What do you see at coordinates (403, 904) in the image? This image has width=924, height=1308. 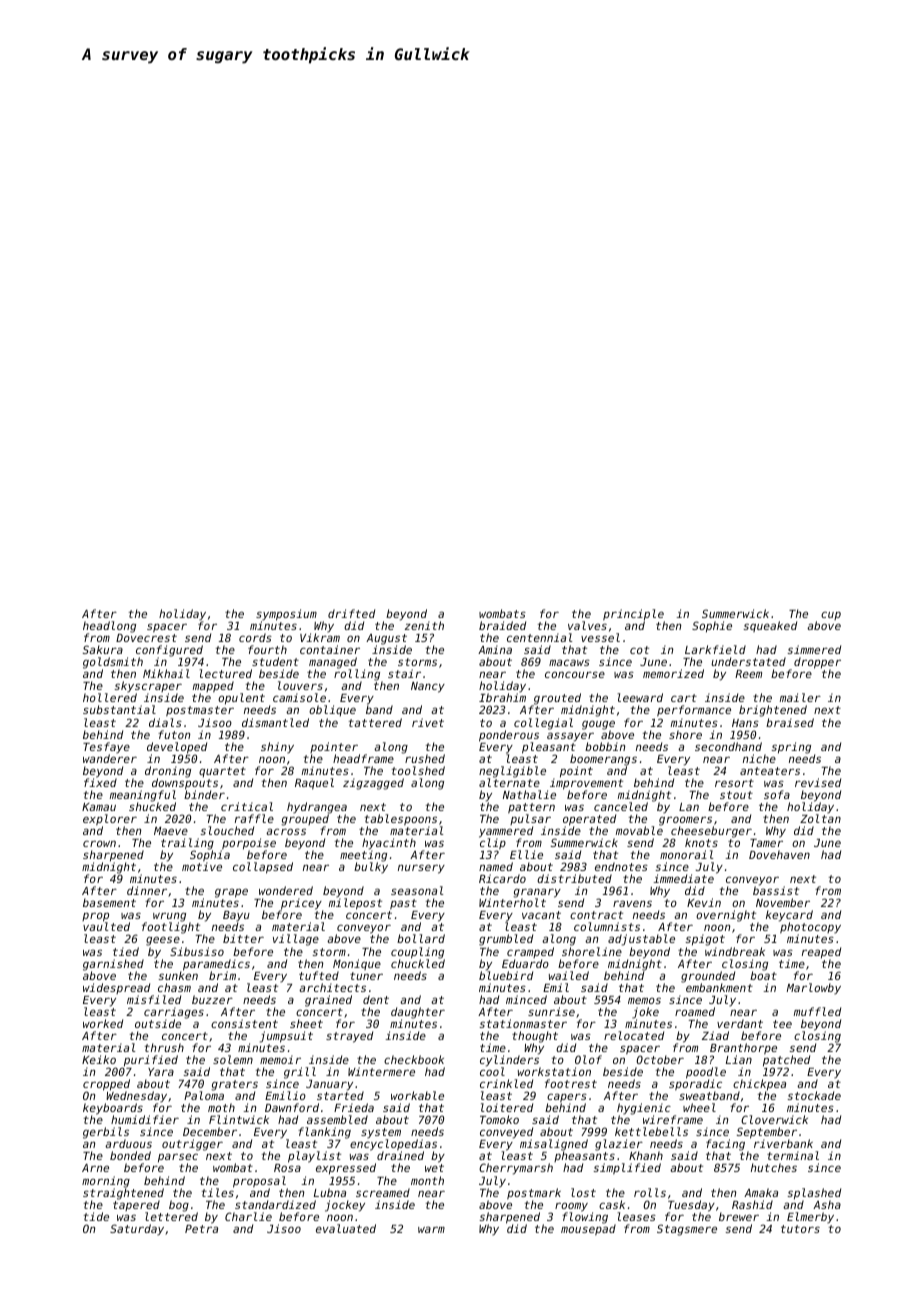 I see `past` at bounding box center [403, 904].
